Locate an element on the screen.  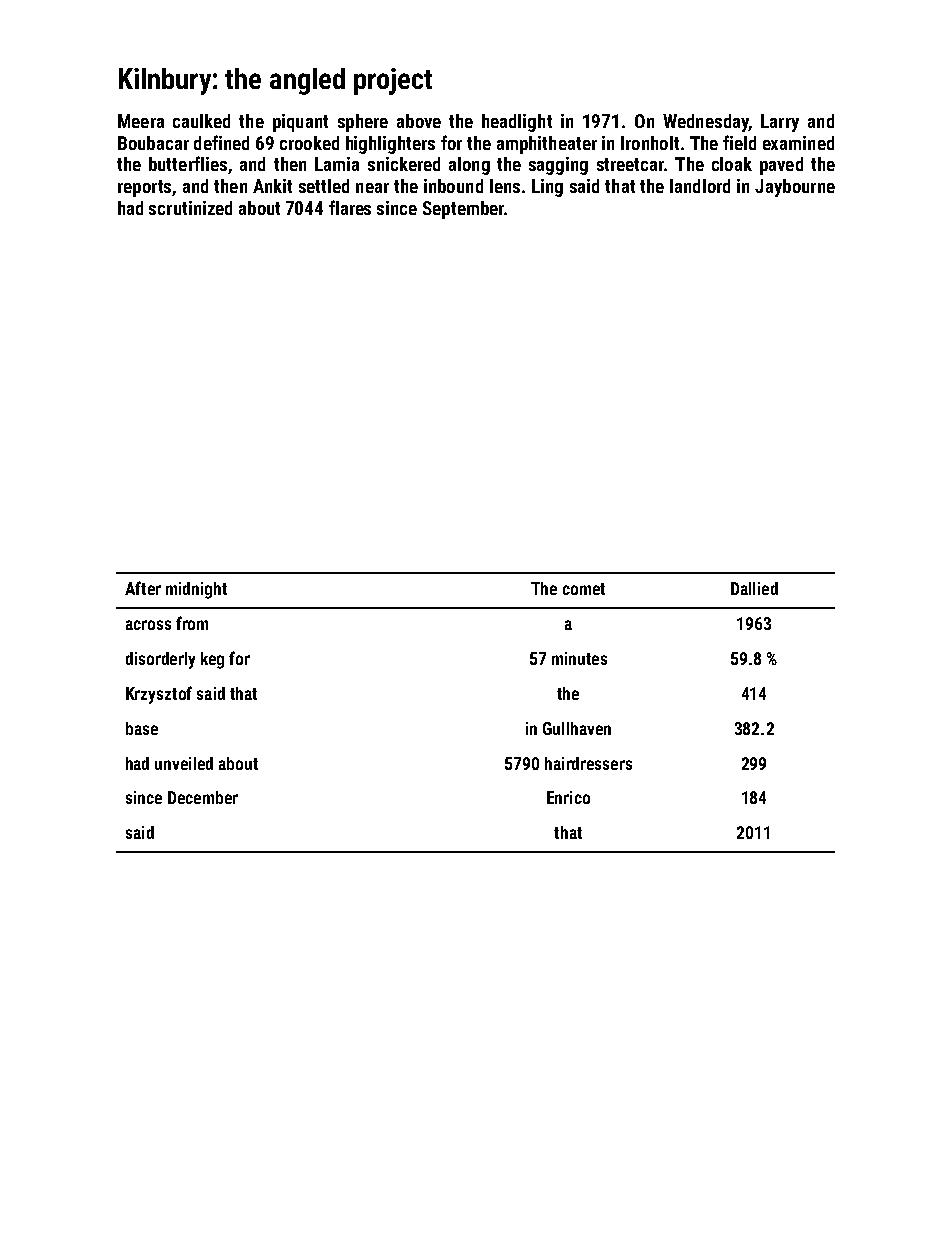
Gullhaven is located at coordinates (577, 728).
